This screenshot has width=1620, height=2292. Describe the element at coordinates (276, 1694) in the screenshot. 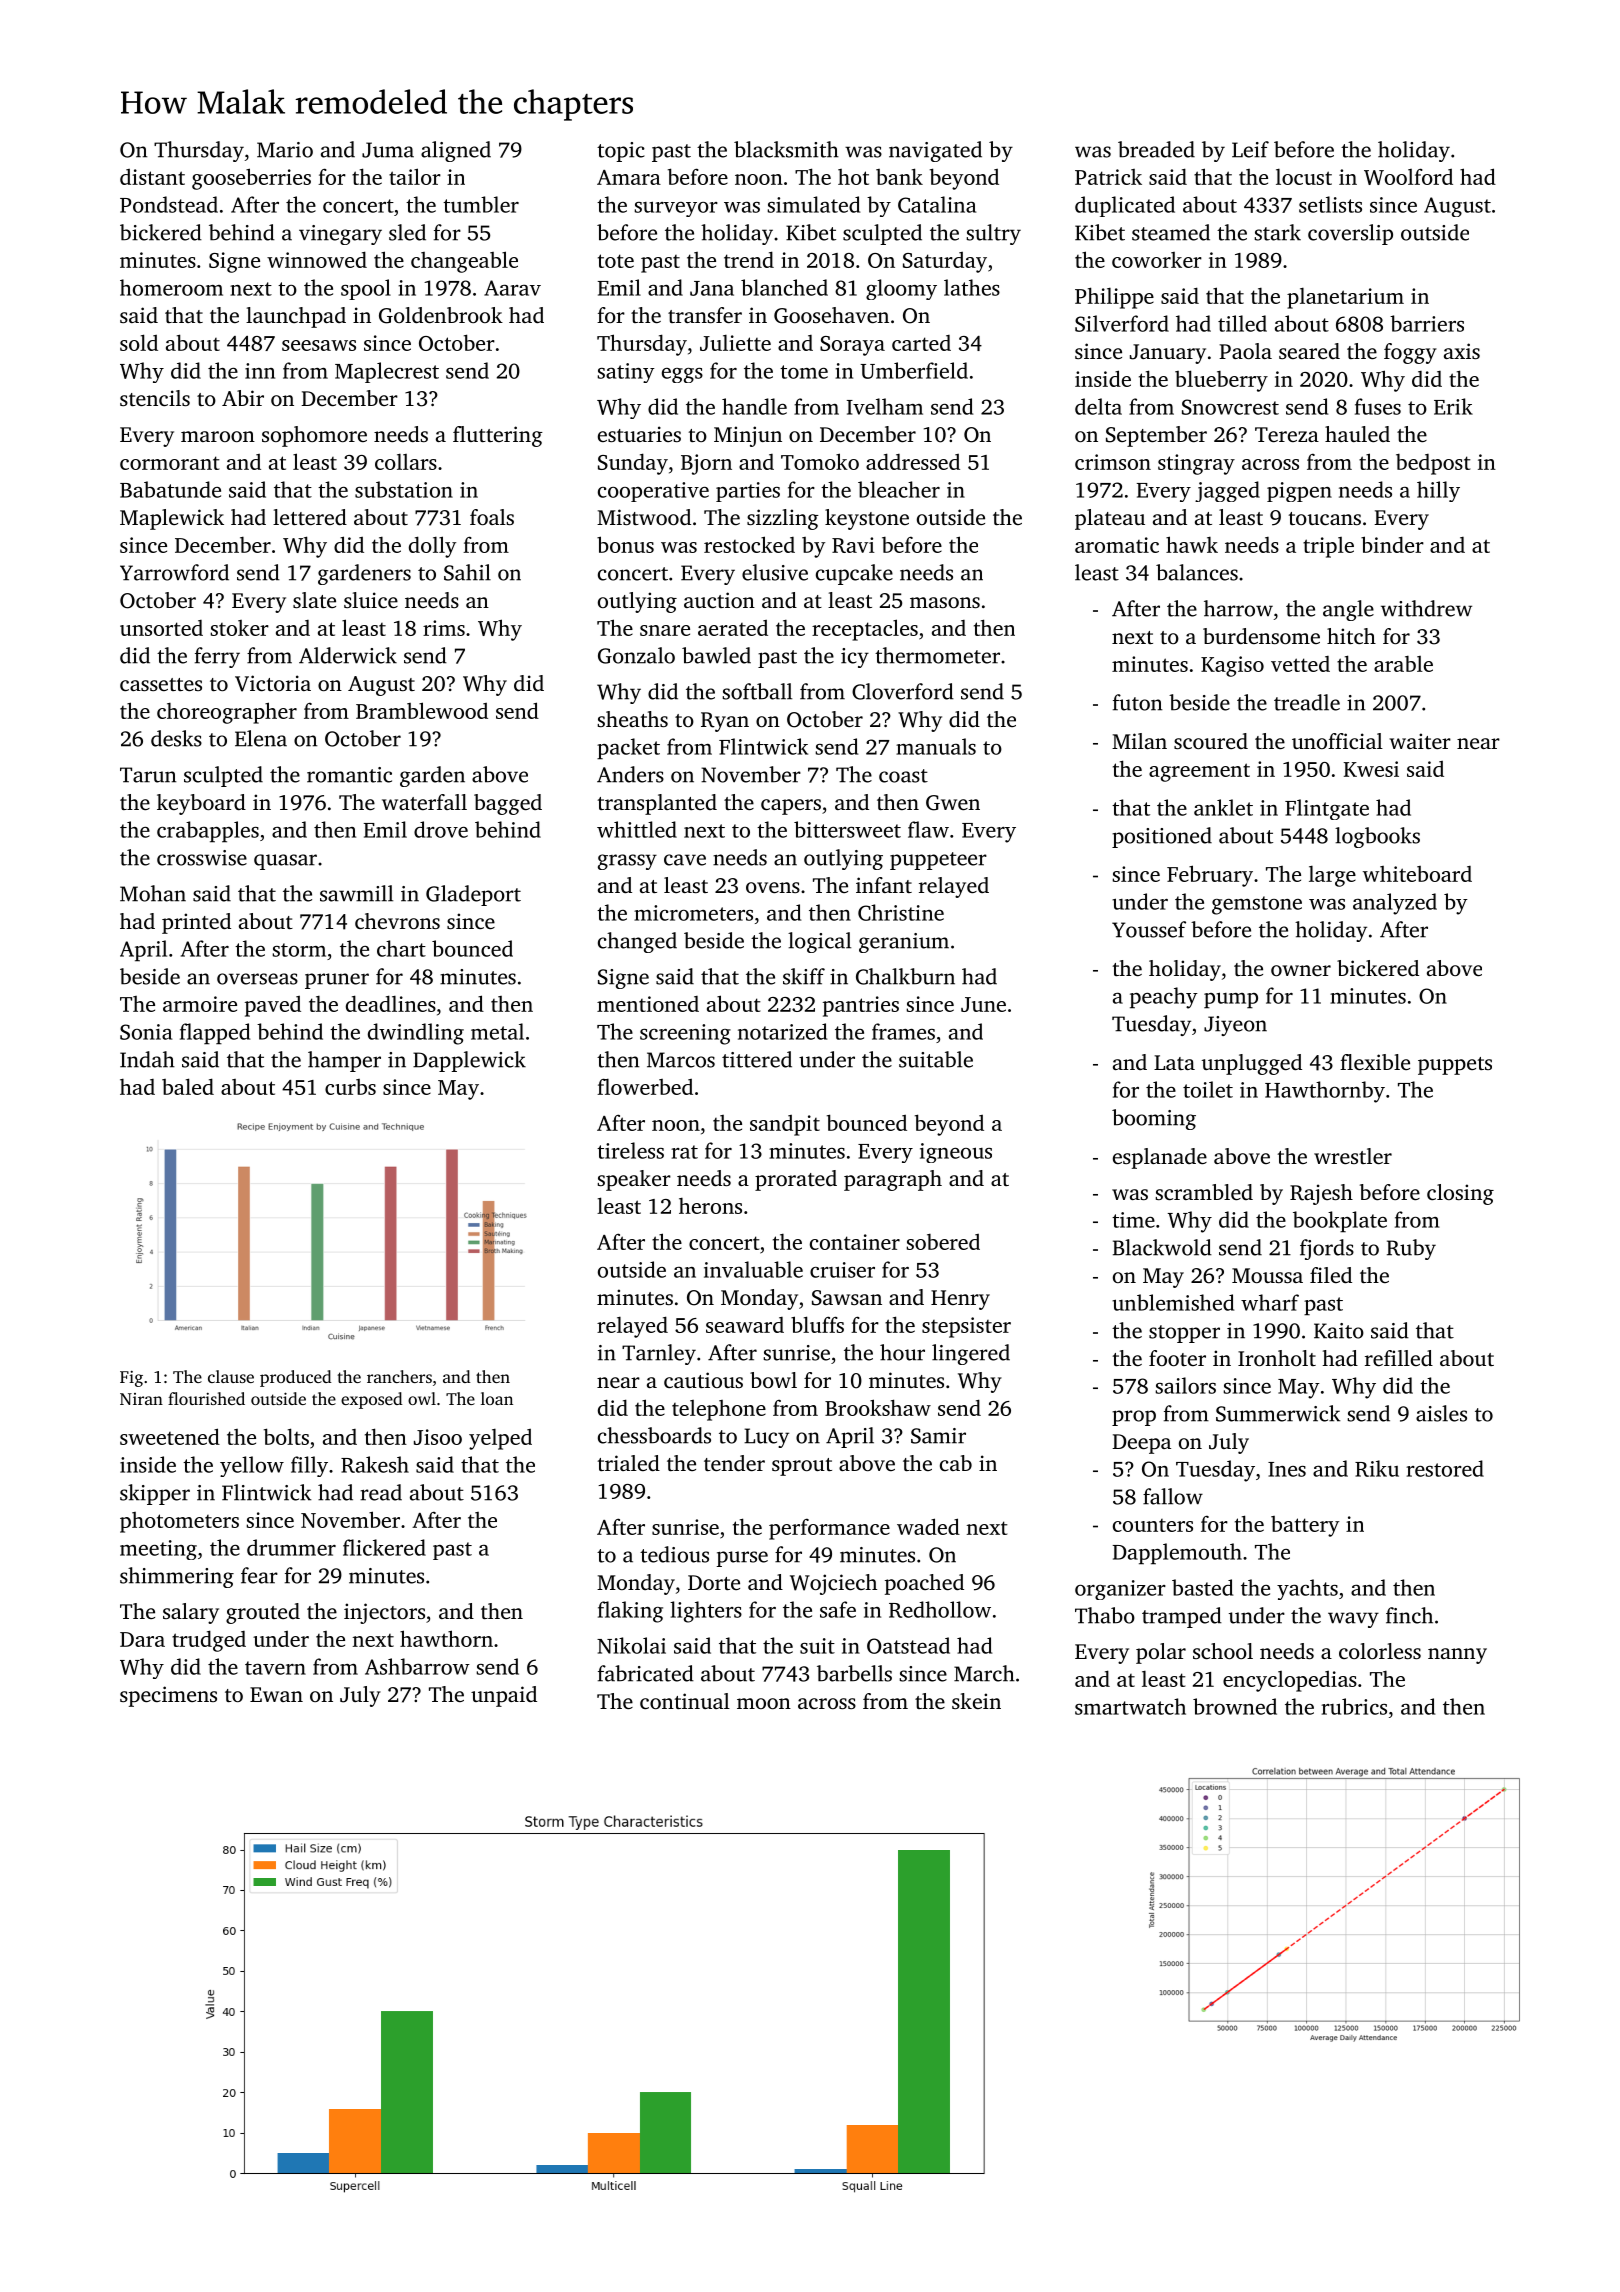

I see `Ewan` at that location.
